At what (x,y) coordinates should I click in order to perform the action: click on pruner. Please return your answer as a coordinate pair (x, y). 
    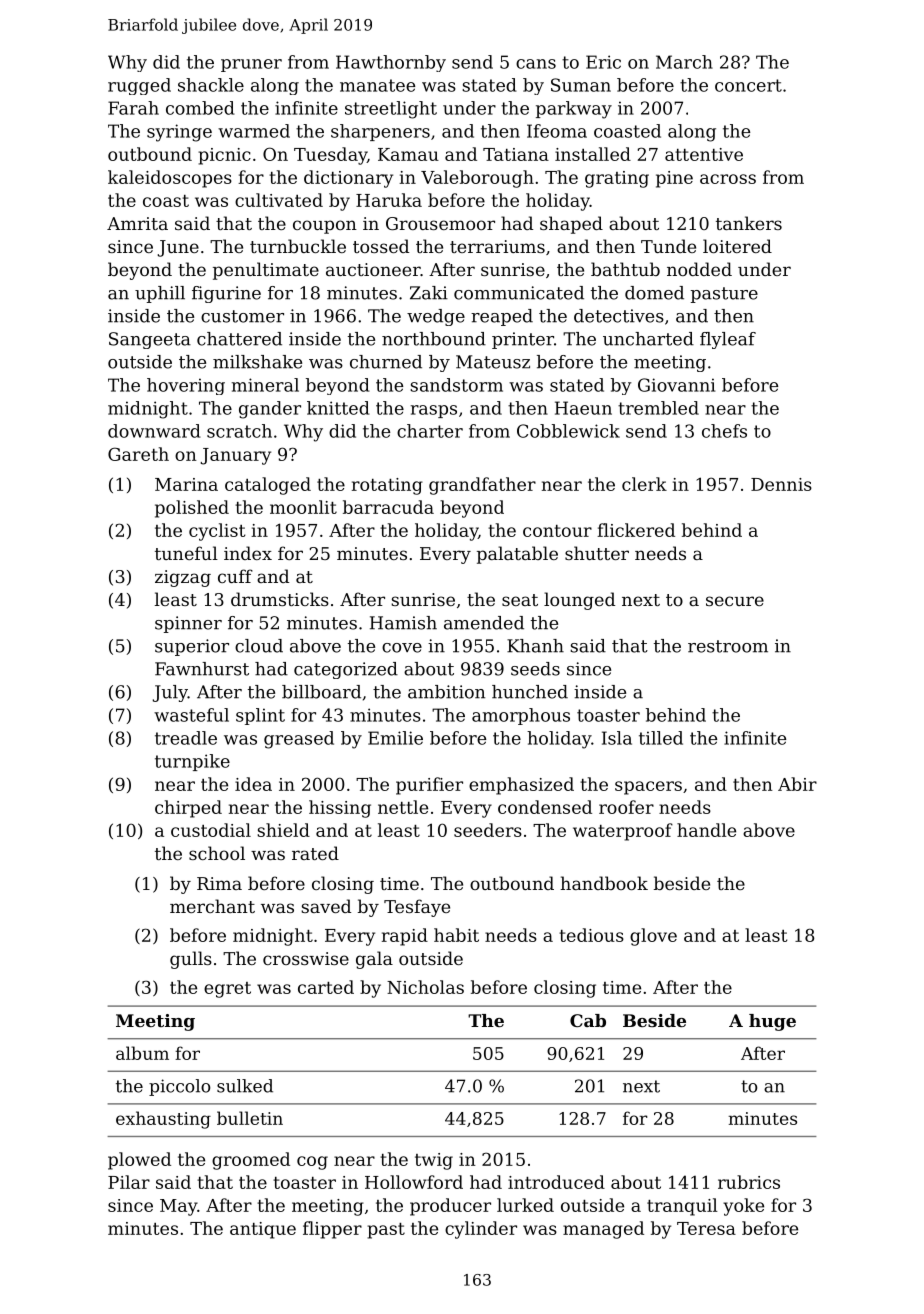
    Looking at the image, I should click on (251, 65).
